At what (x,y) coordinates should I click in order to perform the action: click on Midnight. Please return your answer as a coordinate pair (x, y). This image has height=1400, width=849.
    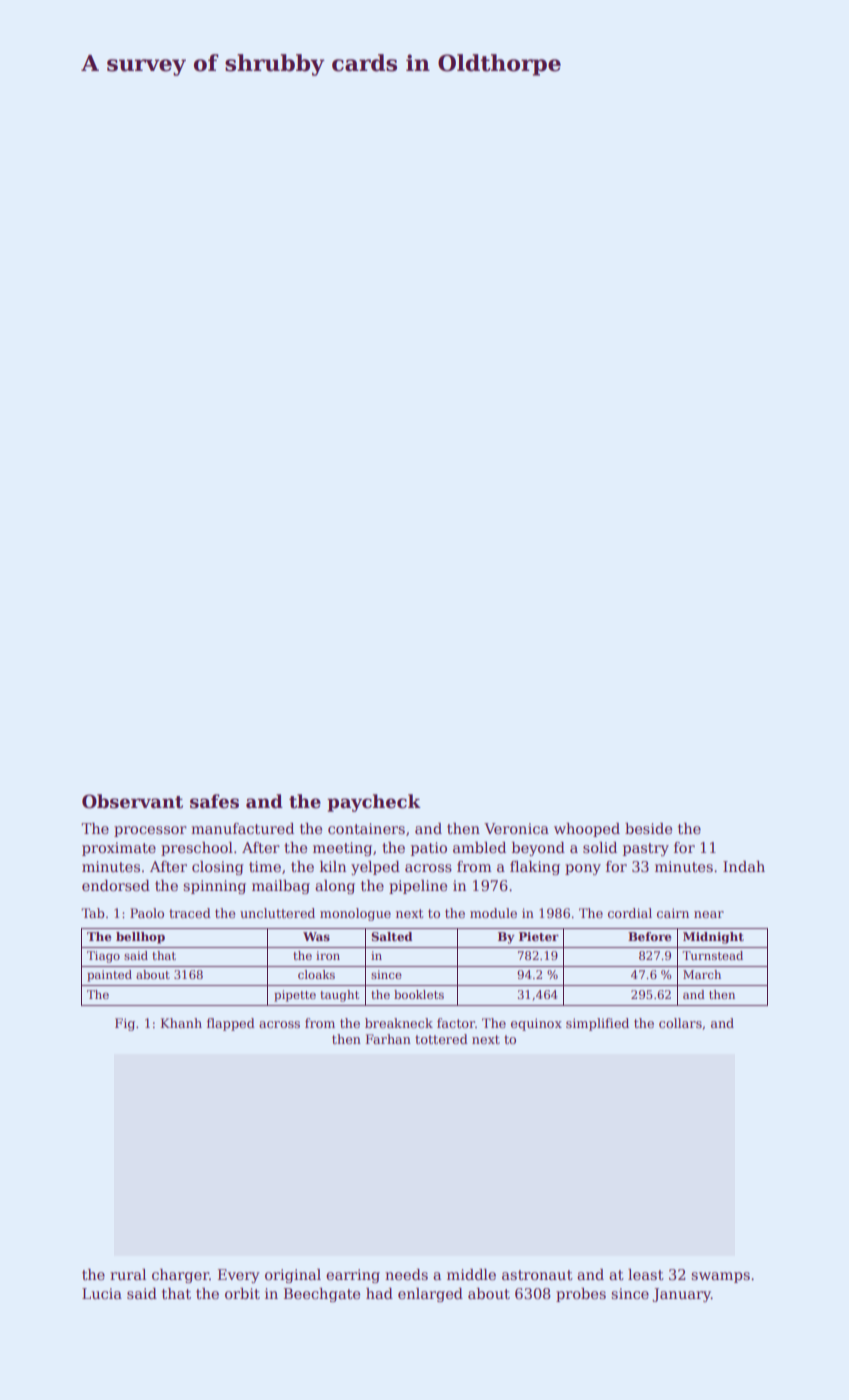
    Looking at the image, I should click on (713, 938).
